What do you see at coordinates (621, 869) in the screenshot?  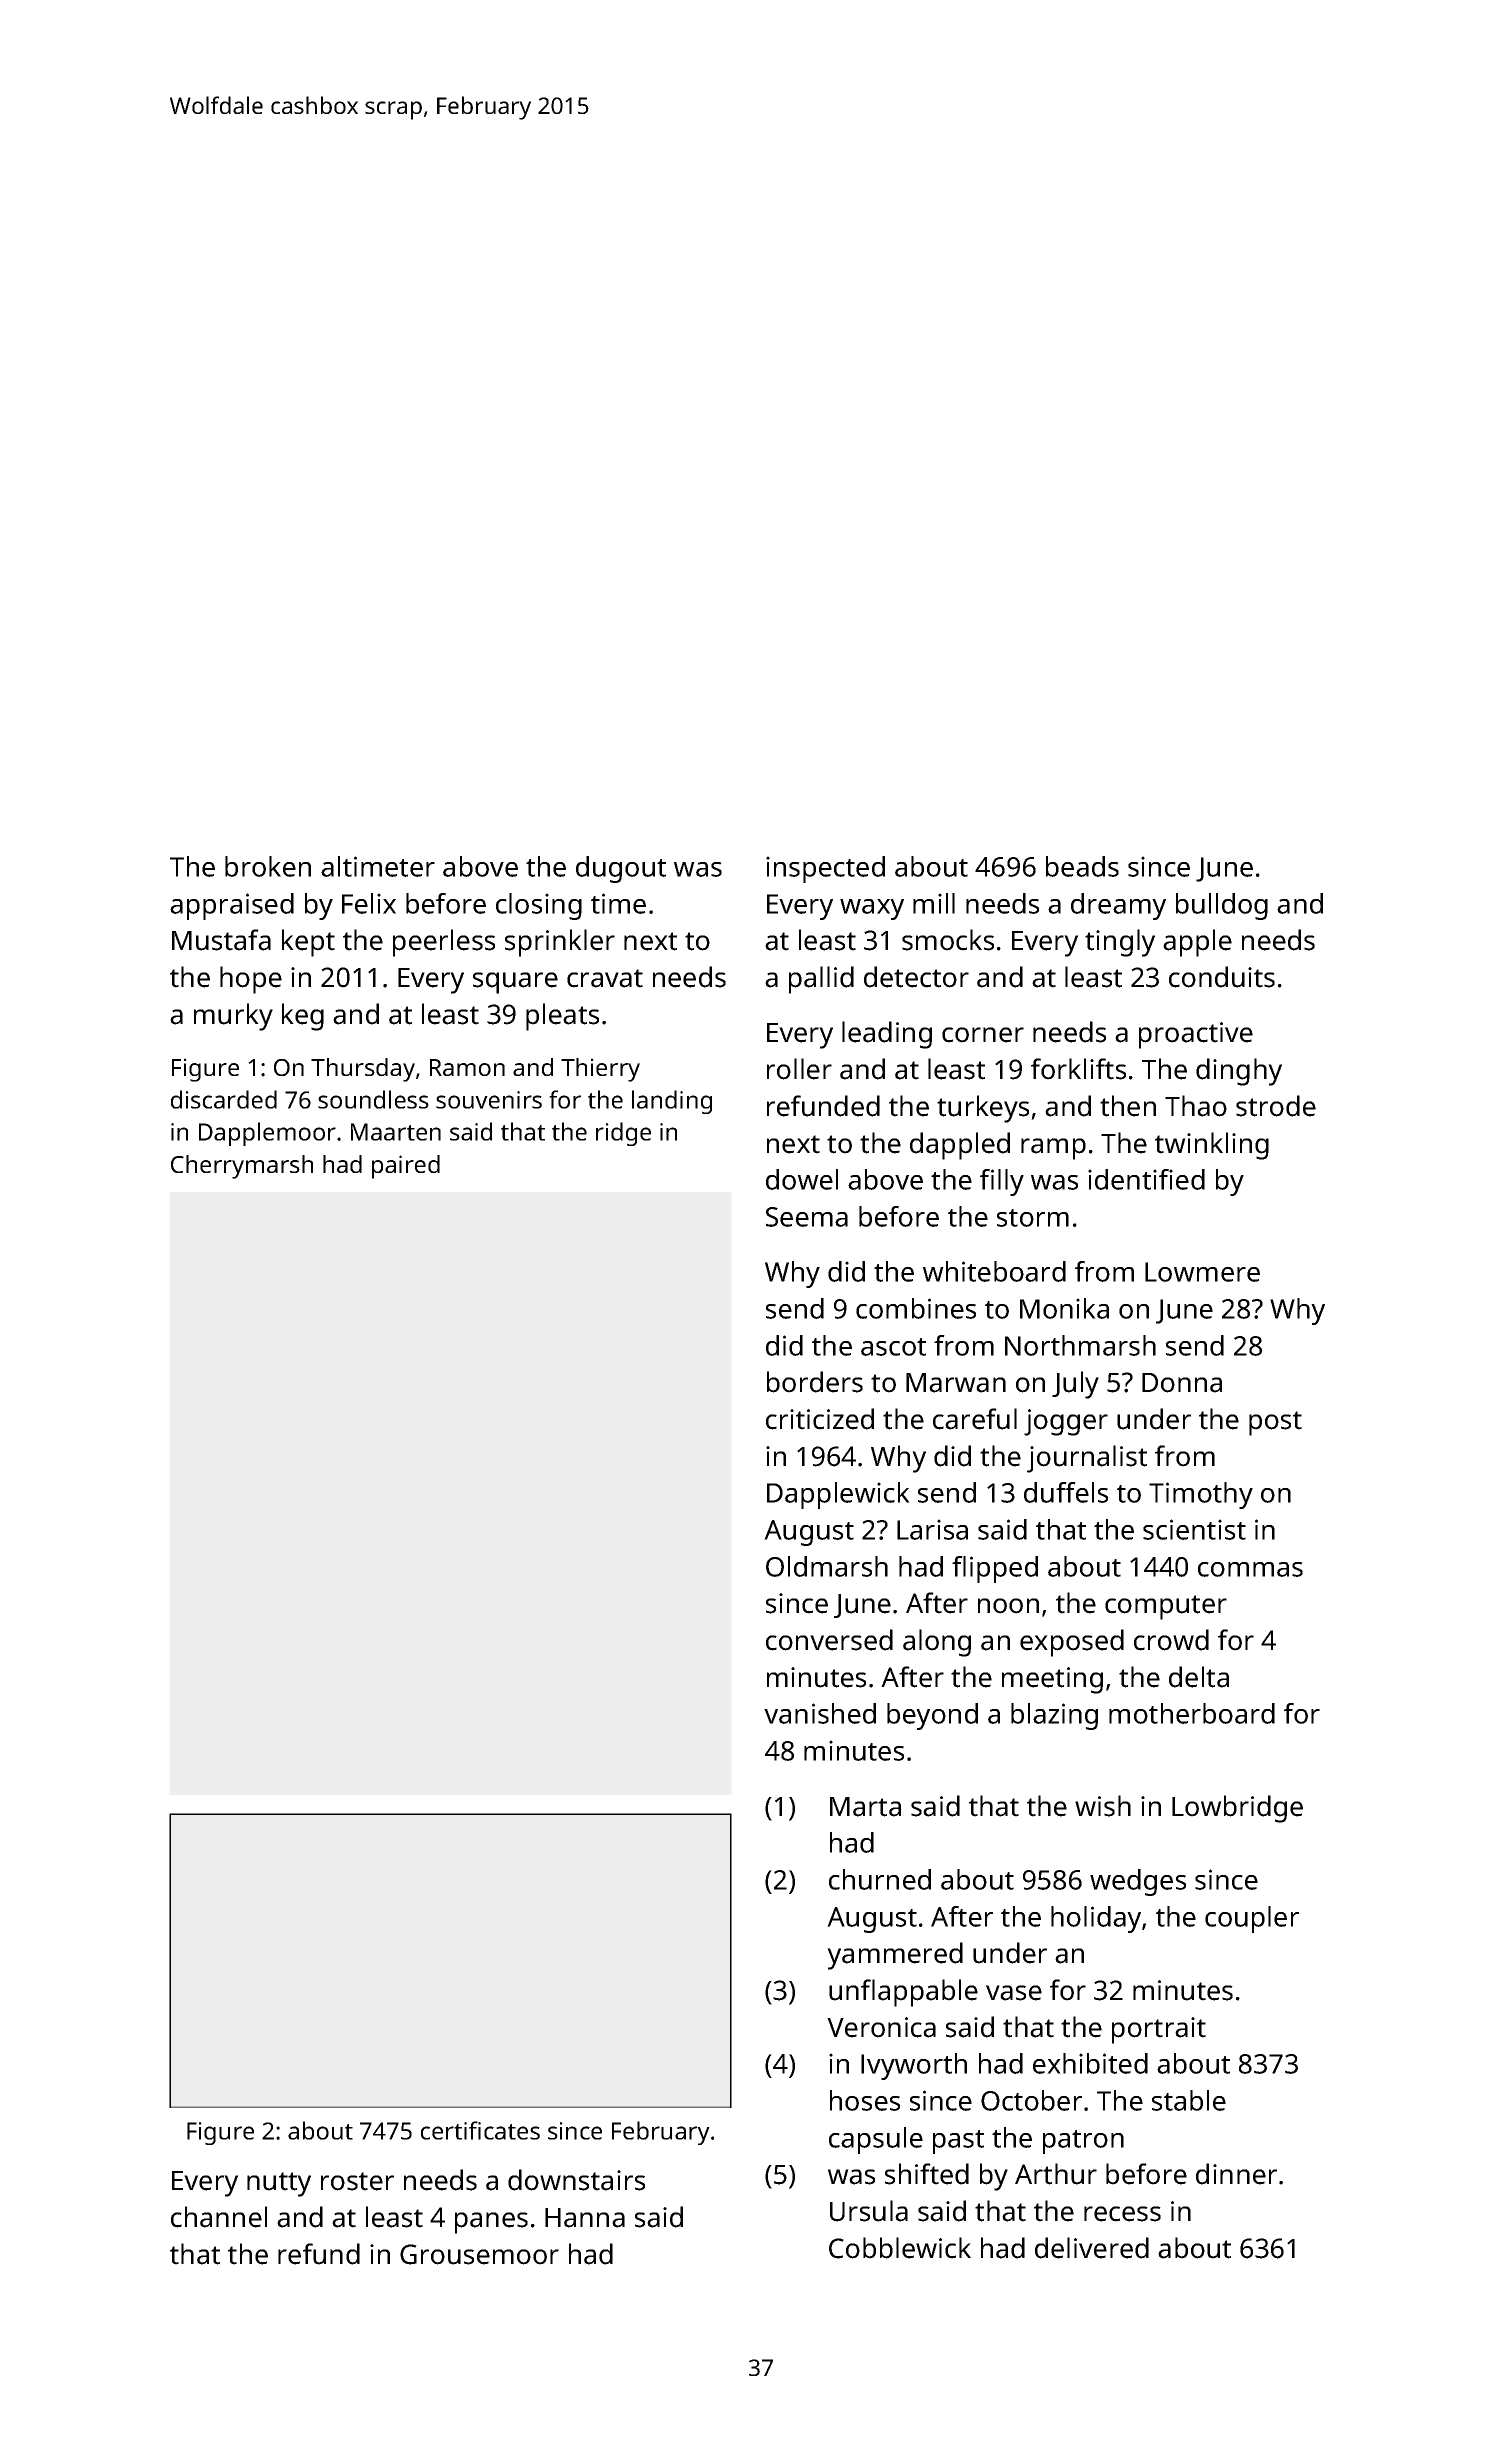 I see `dugout` at bounding box center [621, 869].
